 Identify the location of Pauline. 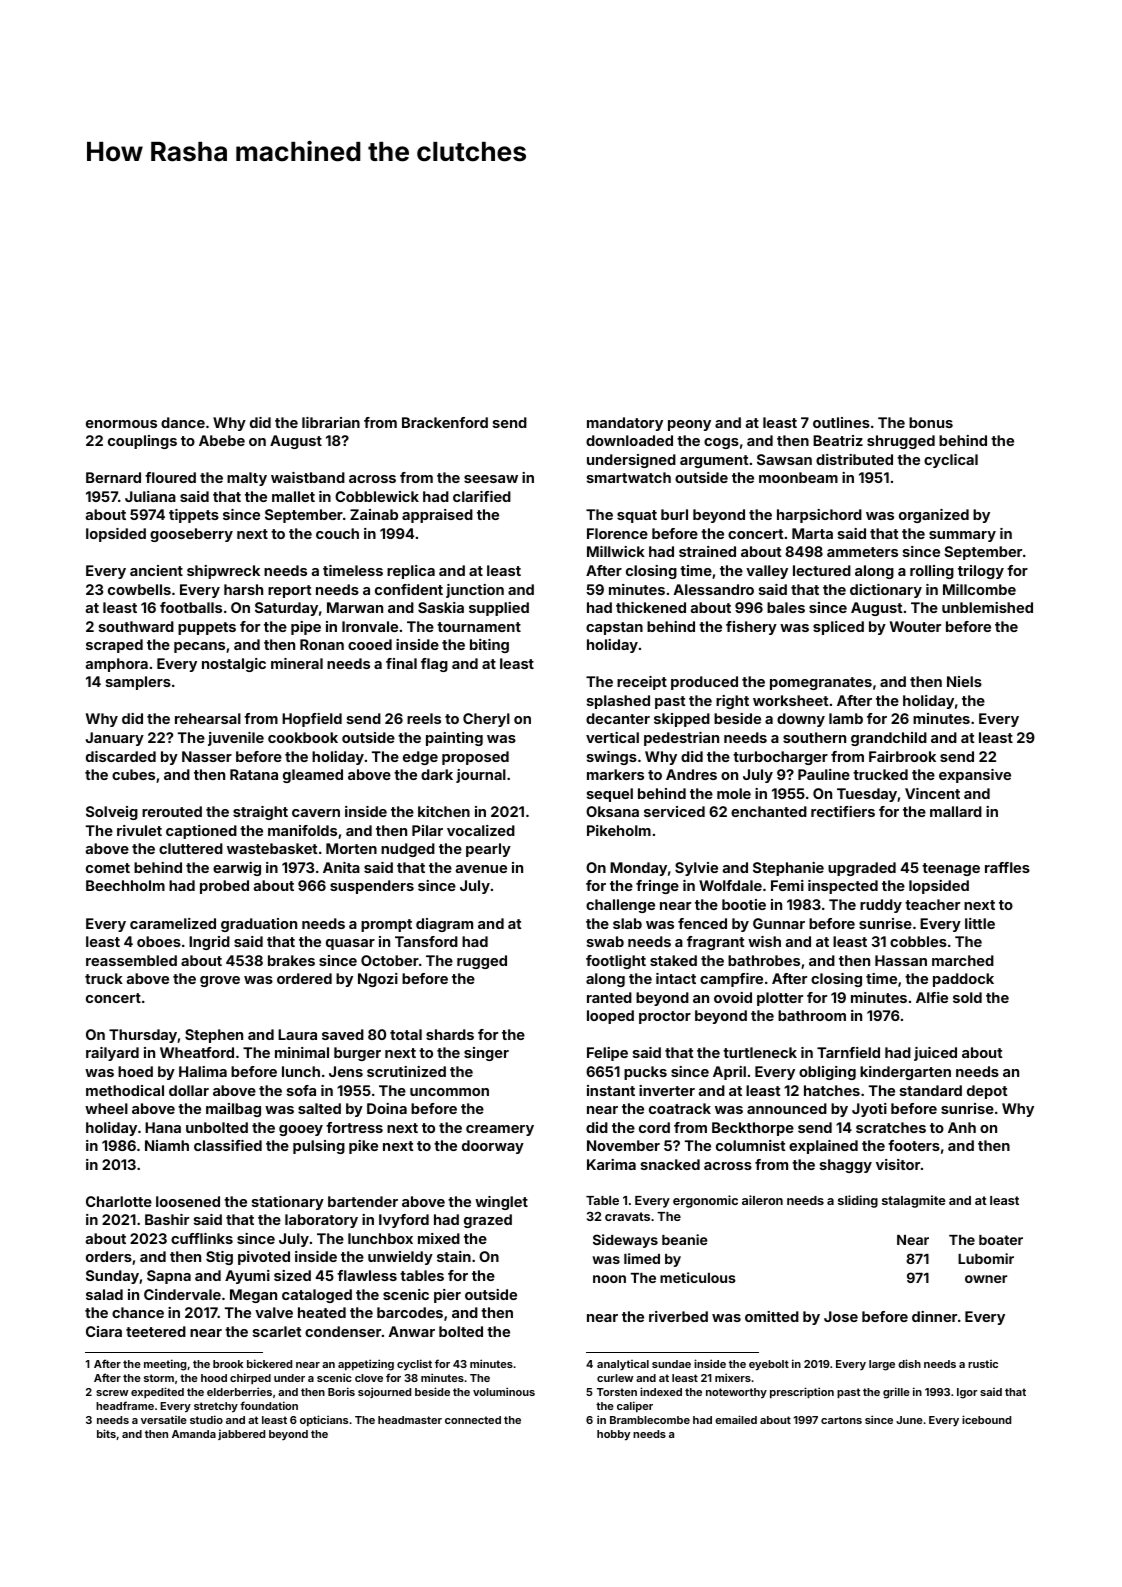
(824, 774).
